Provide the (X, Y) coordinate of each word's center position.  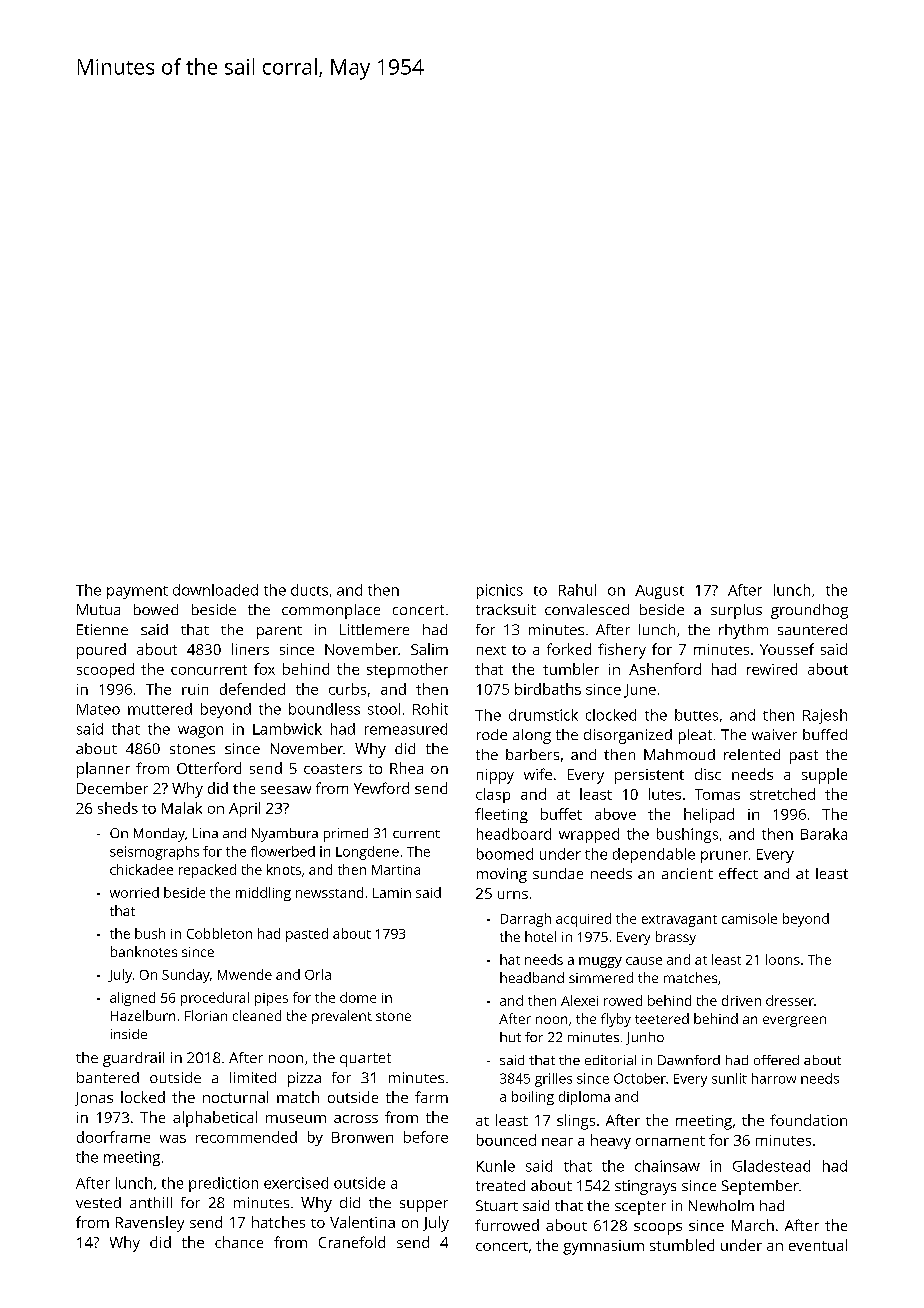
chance (239, 1242)
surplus (736, 611)
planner (103, 770)
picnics (500, 591)
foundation (808, 1120)
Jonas (94, 1099)
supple (824, 776)
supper (424, 1206)
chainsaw (667, 1166)
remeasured (406, 729)
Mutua (98, 609)
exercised (296, 1183)
